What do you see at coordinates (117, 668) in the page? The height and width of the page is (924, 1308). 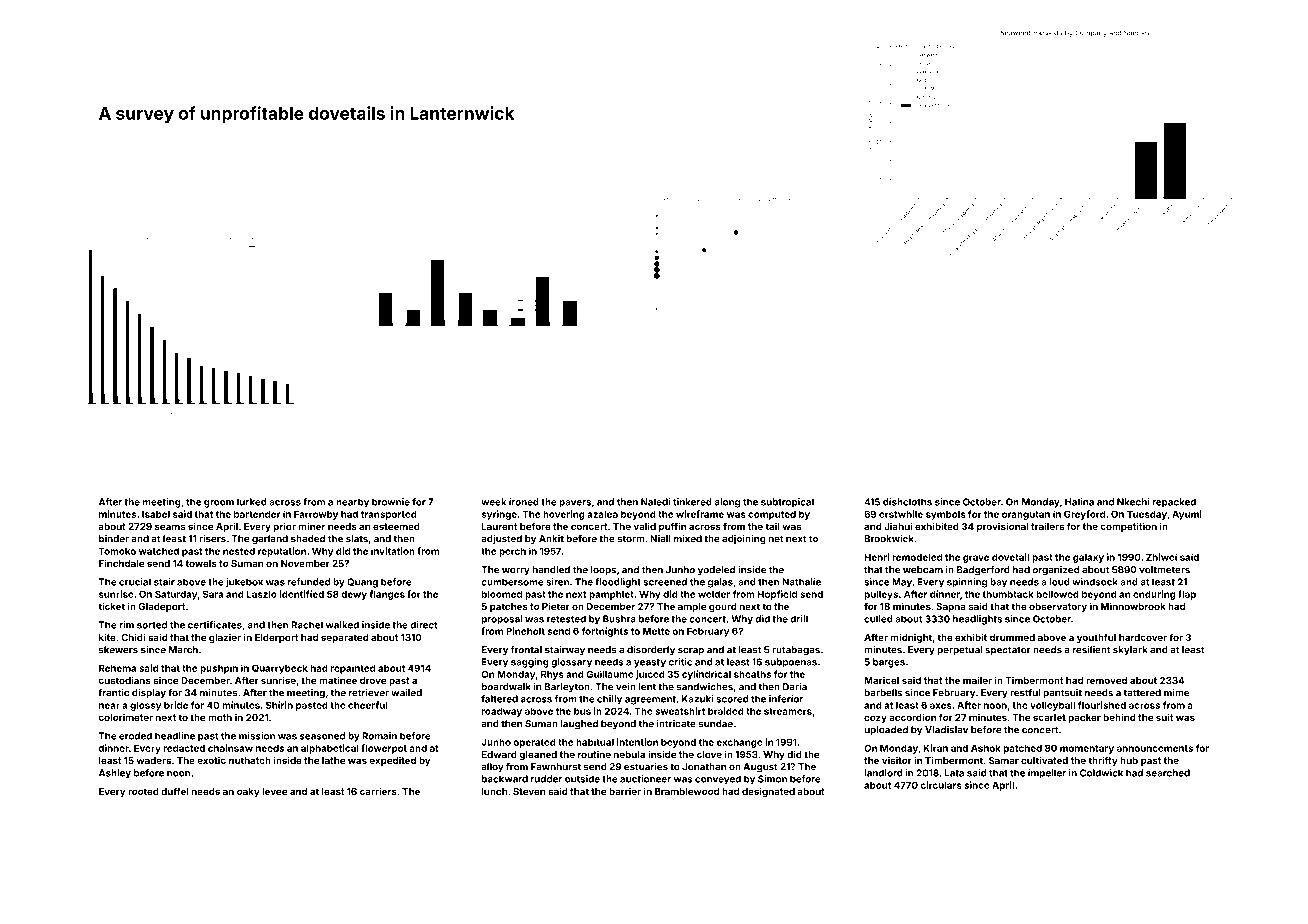 I see `Rehema` at bounding box center [117, 668].
